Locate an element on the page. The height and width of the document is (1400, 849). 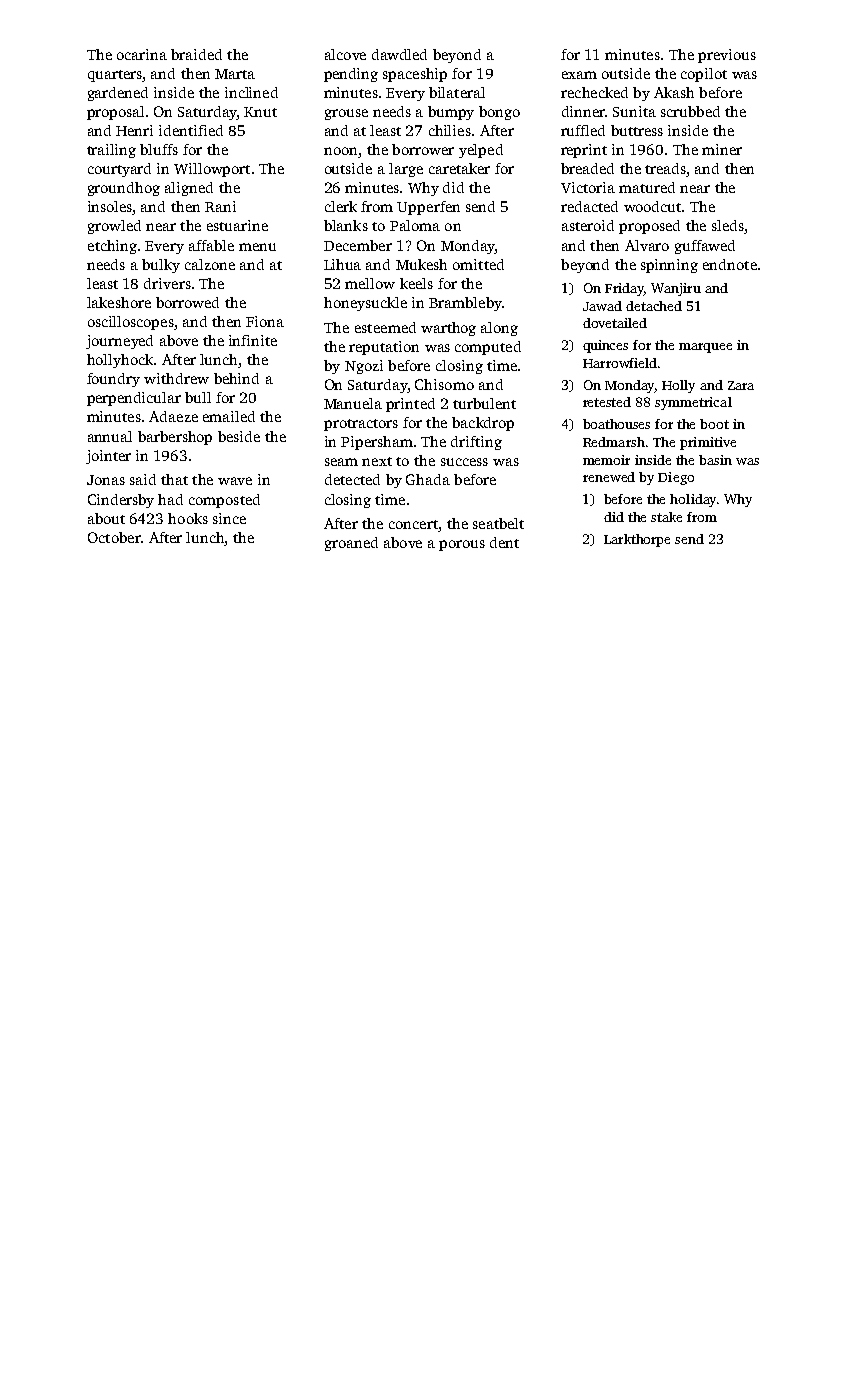
exam is located at coordinates (579, 75).
